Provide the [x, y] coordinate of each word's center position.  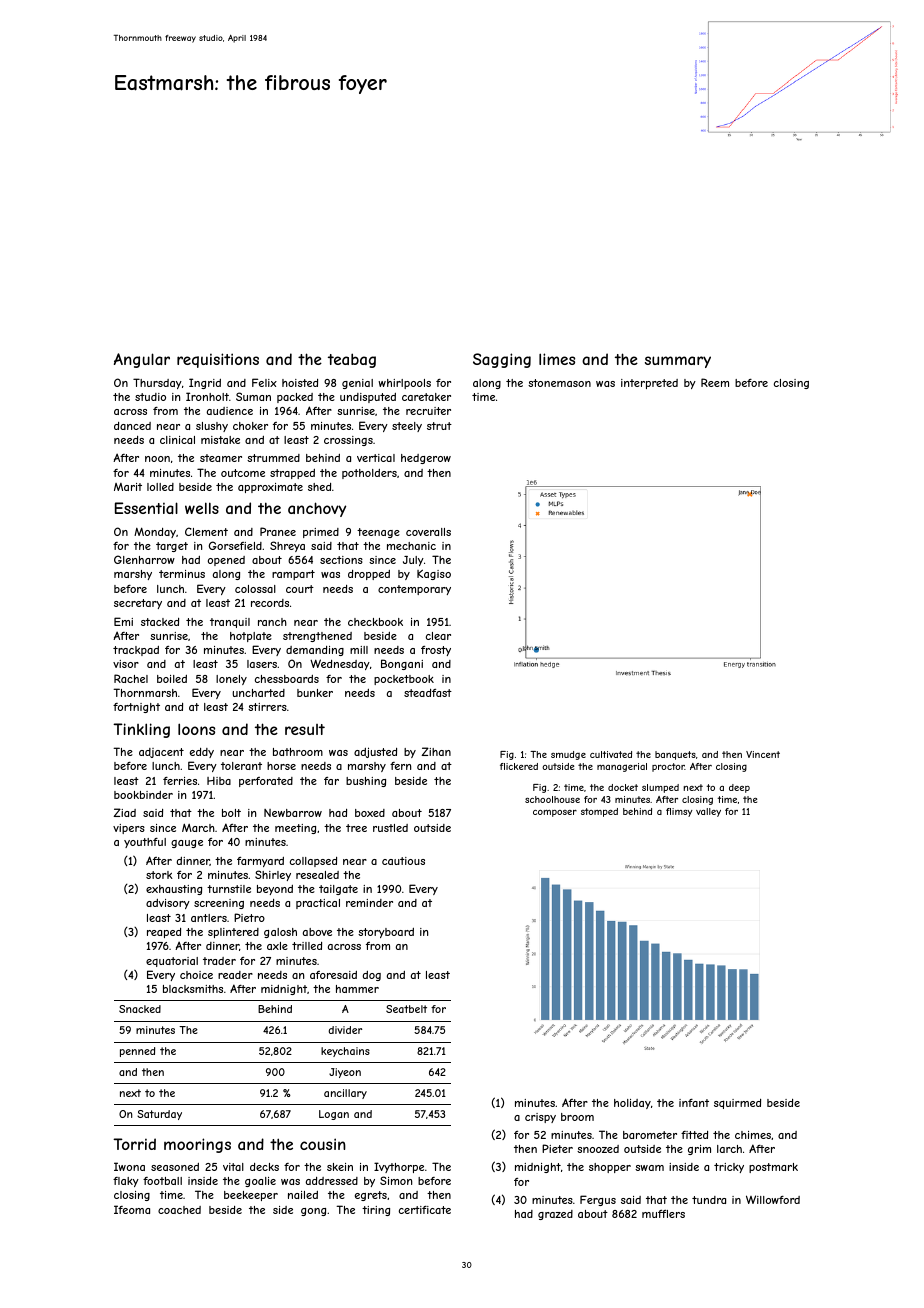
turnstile [229, 889]
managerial [622, 767]
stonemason [559, 383]
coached [179, 1210]
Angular [142, 360]
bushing [366, 782]
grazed [555, 1215]
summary [678, 362]
